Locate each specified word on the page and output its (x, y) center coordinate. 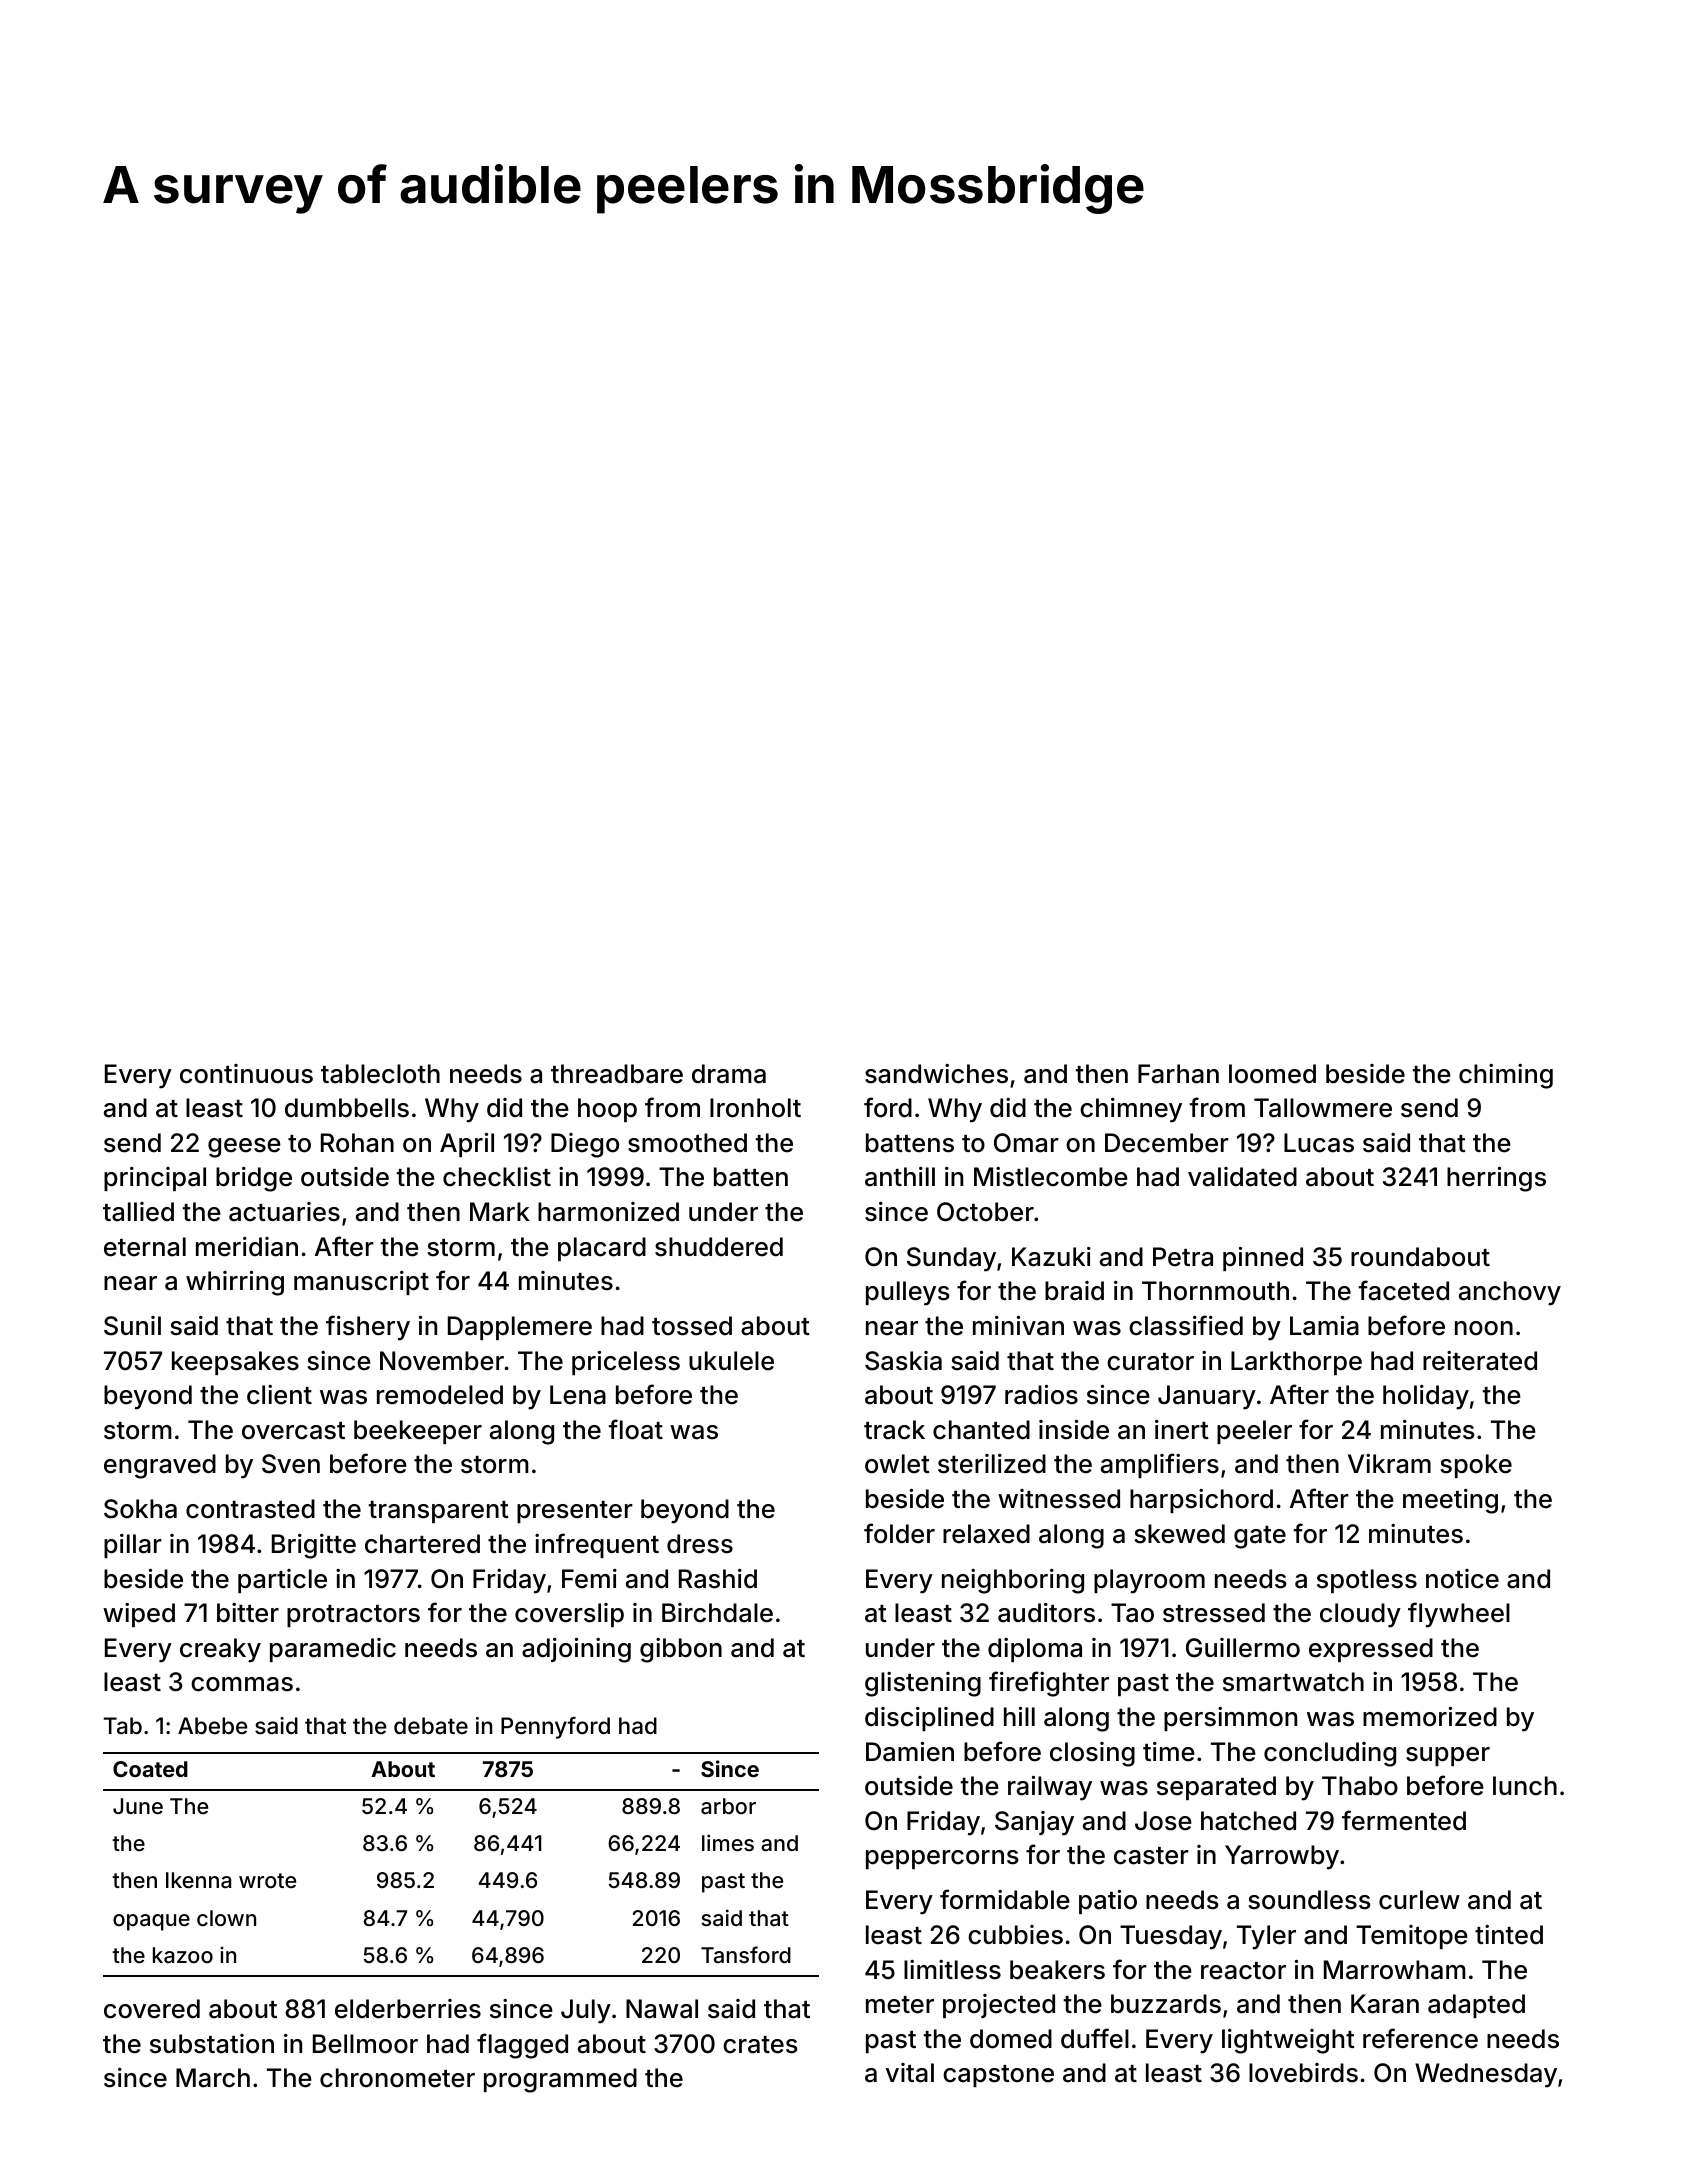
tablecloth (380, 1074)
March (213, 2078)
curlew (1419, 1900)
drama (729, 1074)
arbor (728, 1806)
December (1167, 1143)
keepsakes (235, 1363)
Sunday (951, 1259)
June (138, 1806)
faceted (1403, 1290)
